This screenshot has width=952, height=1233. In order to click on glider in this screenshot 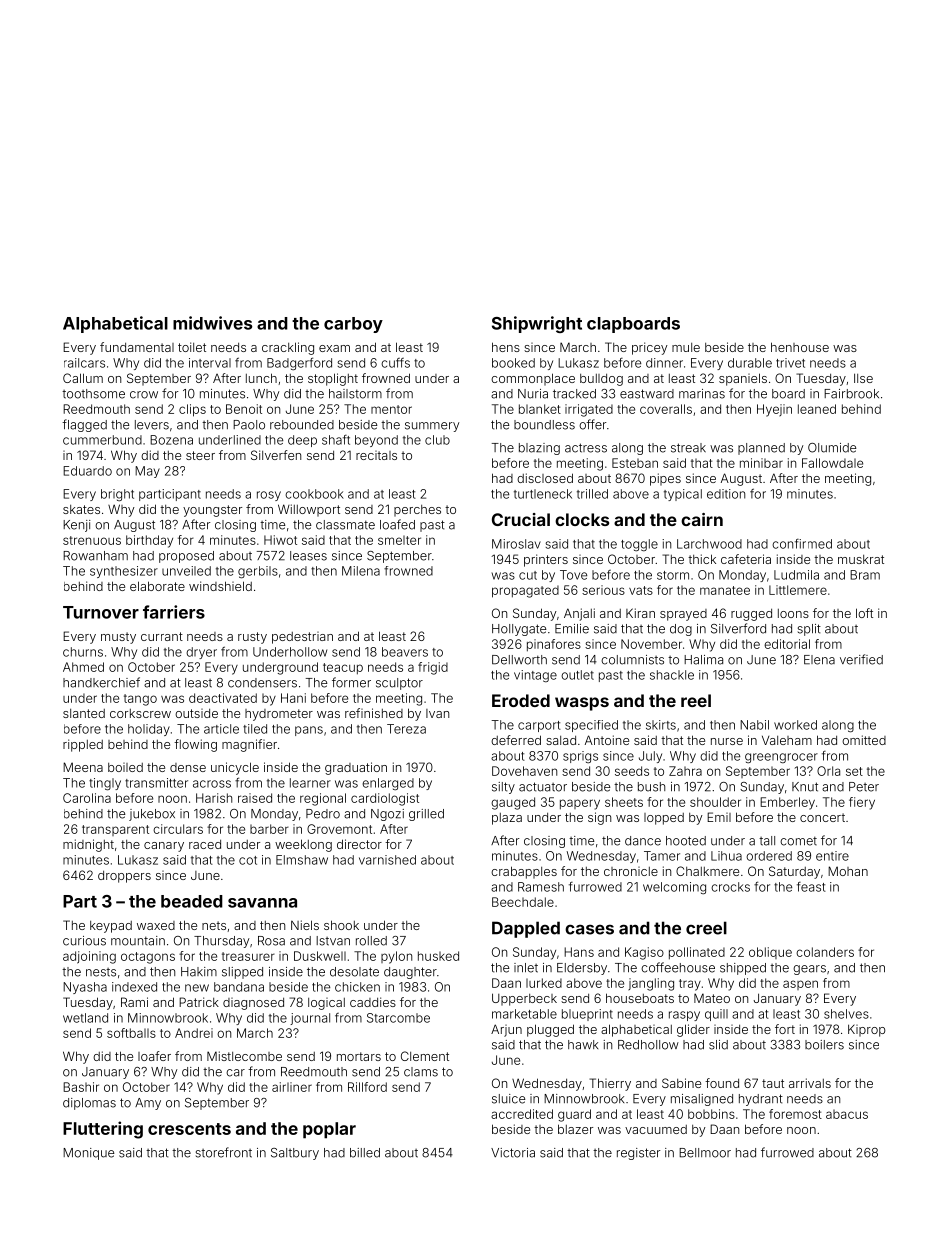, I will do `click(693, 1030)`.
